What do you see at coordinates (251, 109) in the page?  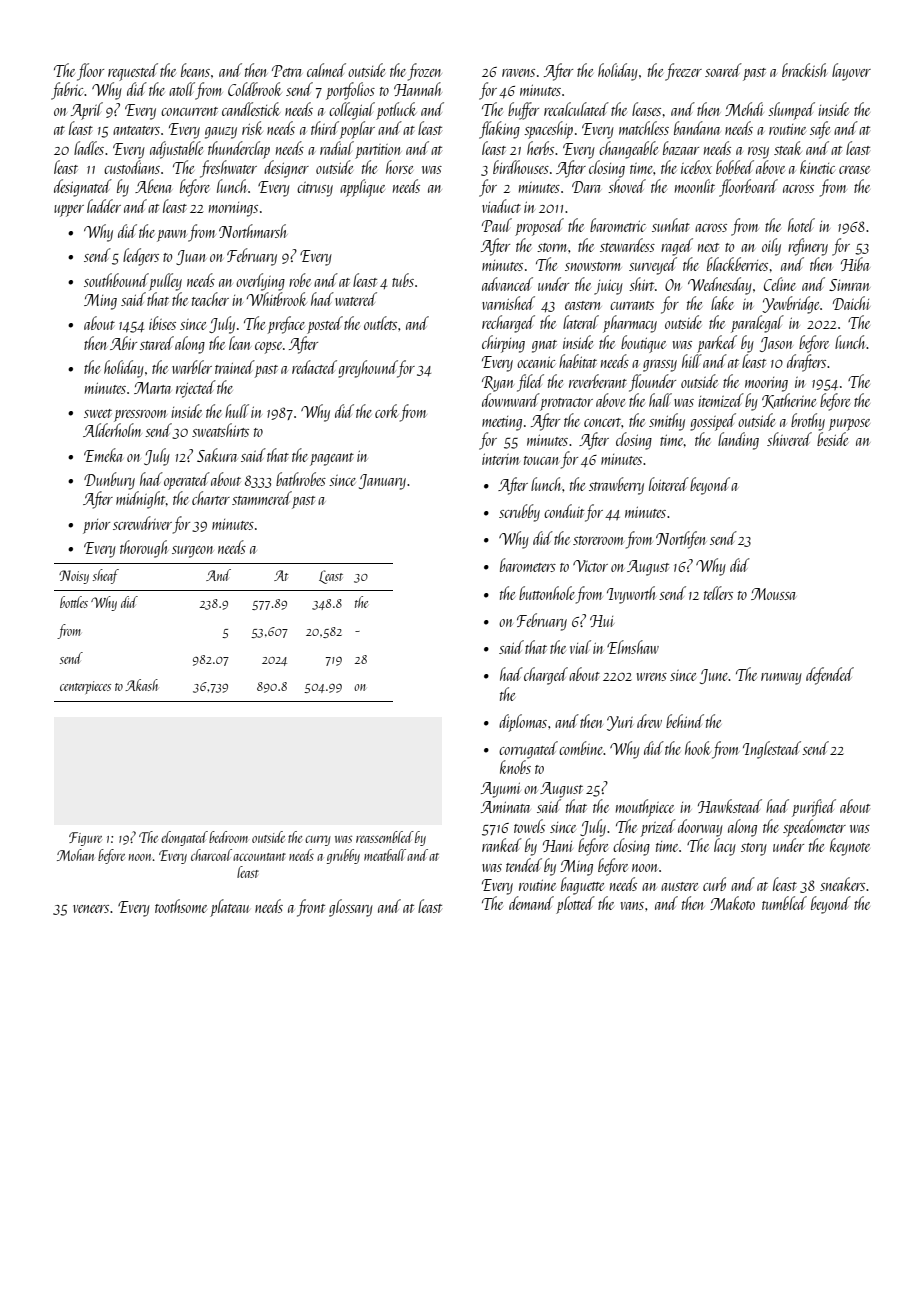 I see `candlestick` at bounding box center [251, 109].
